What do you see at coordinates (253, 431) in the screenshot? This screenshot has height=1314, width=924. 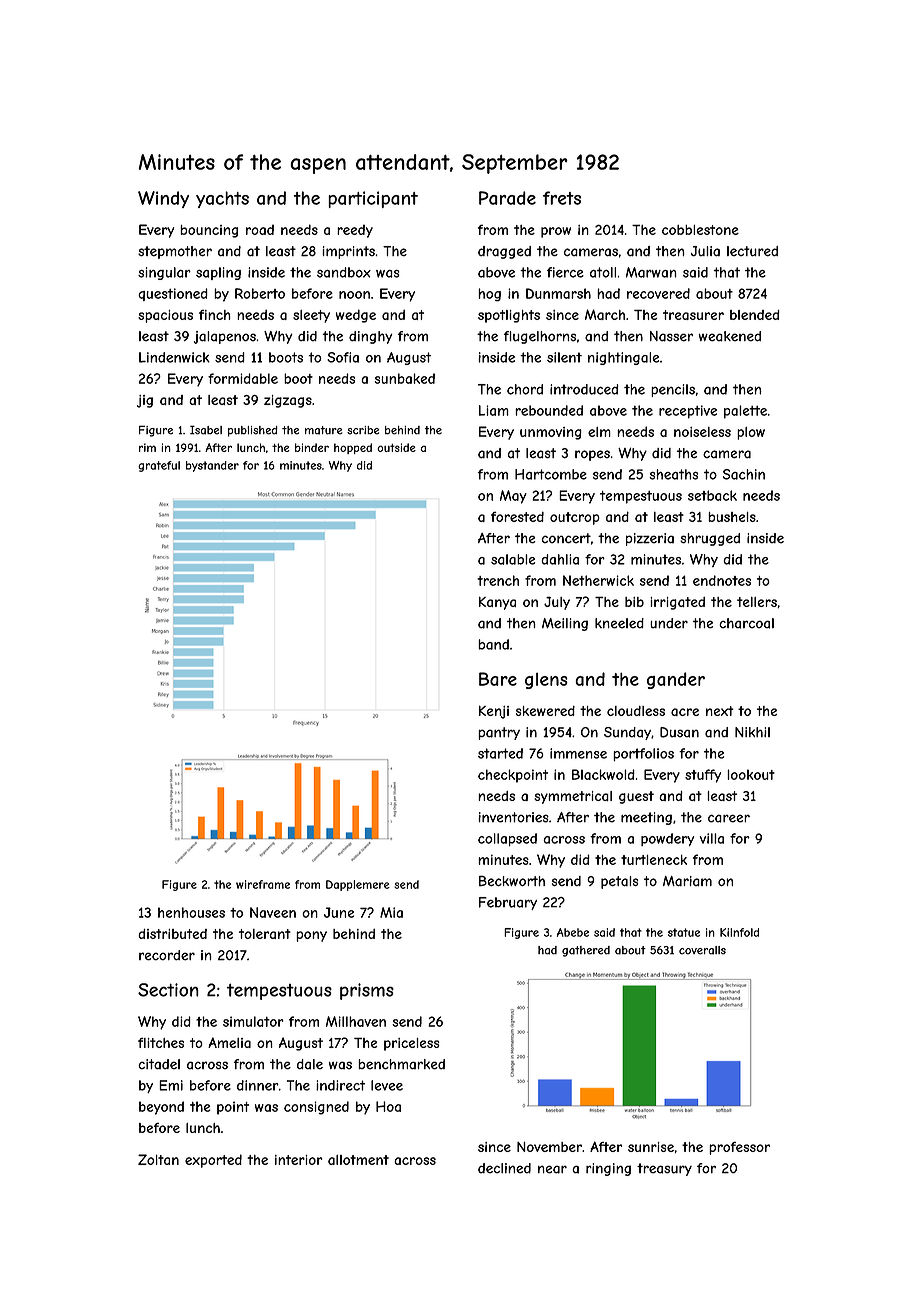 I see `published` at bounding box center [253, 431].
